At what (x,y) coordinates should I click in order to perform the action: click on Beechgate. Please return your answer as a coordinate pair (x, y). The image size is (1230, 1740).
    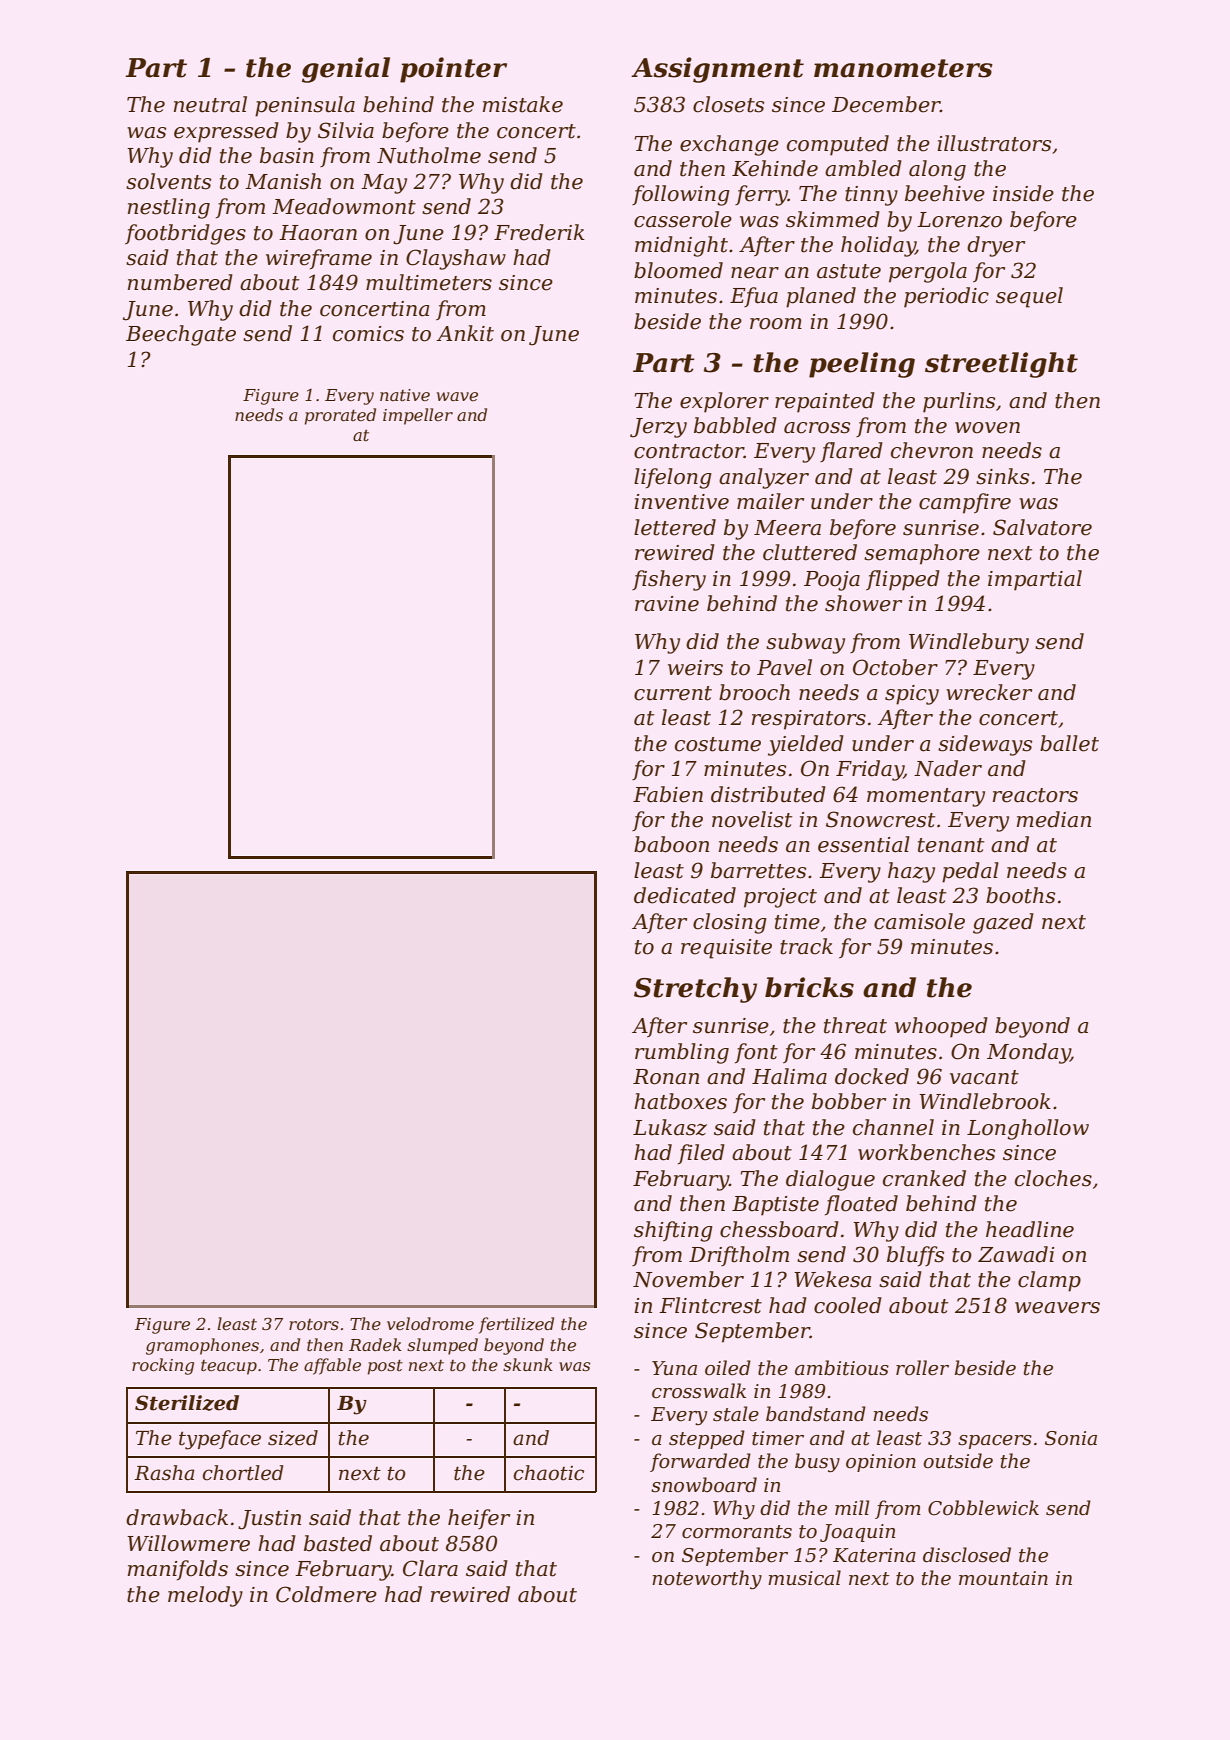
    Looking at the image, I should click on (181, 335).
